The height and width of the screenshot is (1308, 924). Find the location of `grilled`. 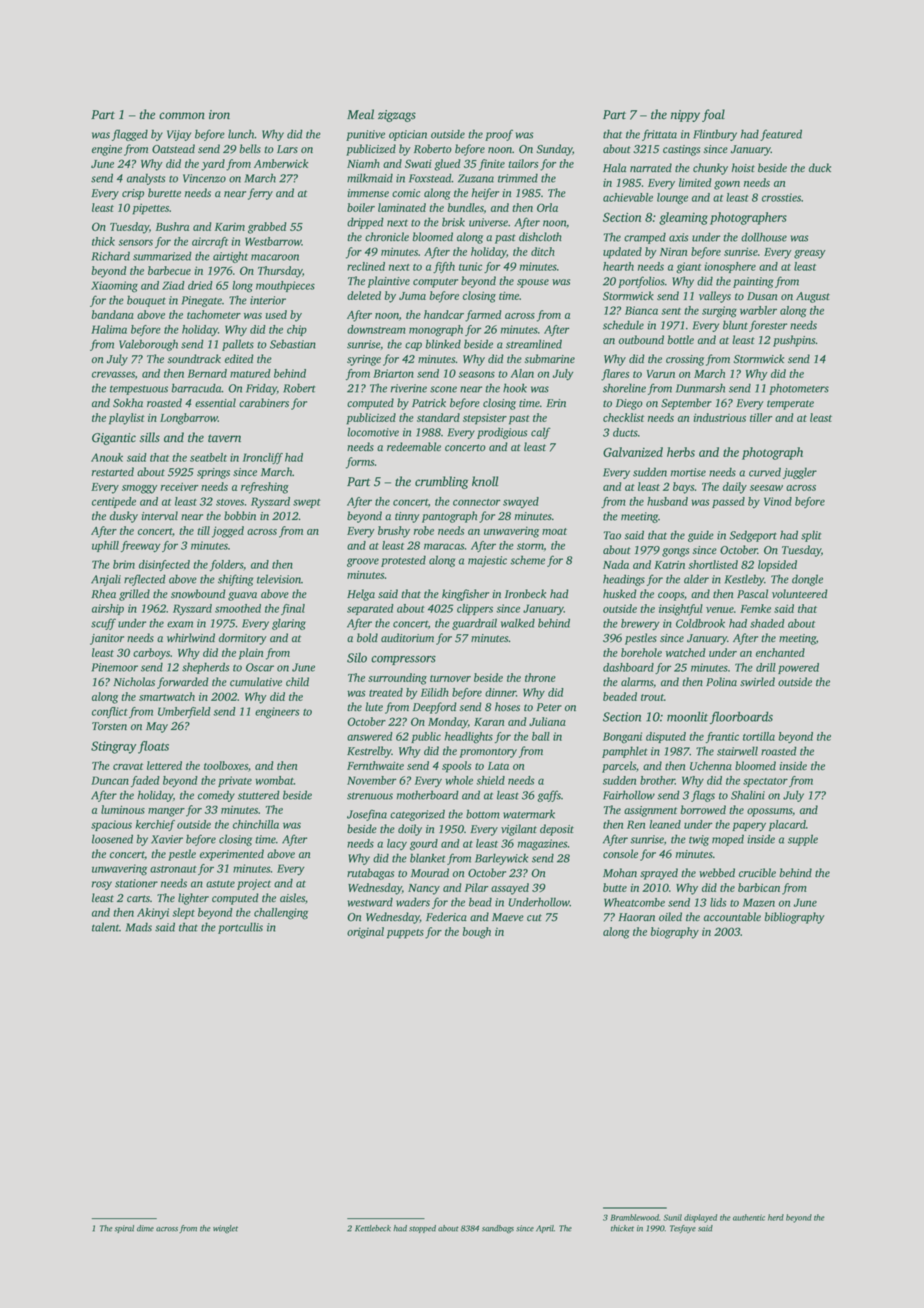

grilled is located at coordinates (134, 595).
